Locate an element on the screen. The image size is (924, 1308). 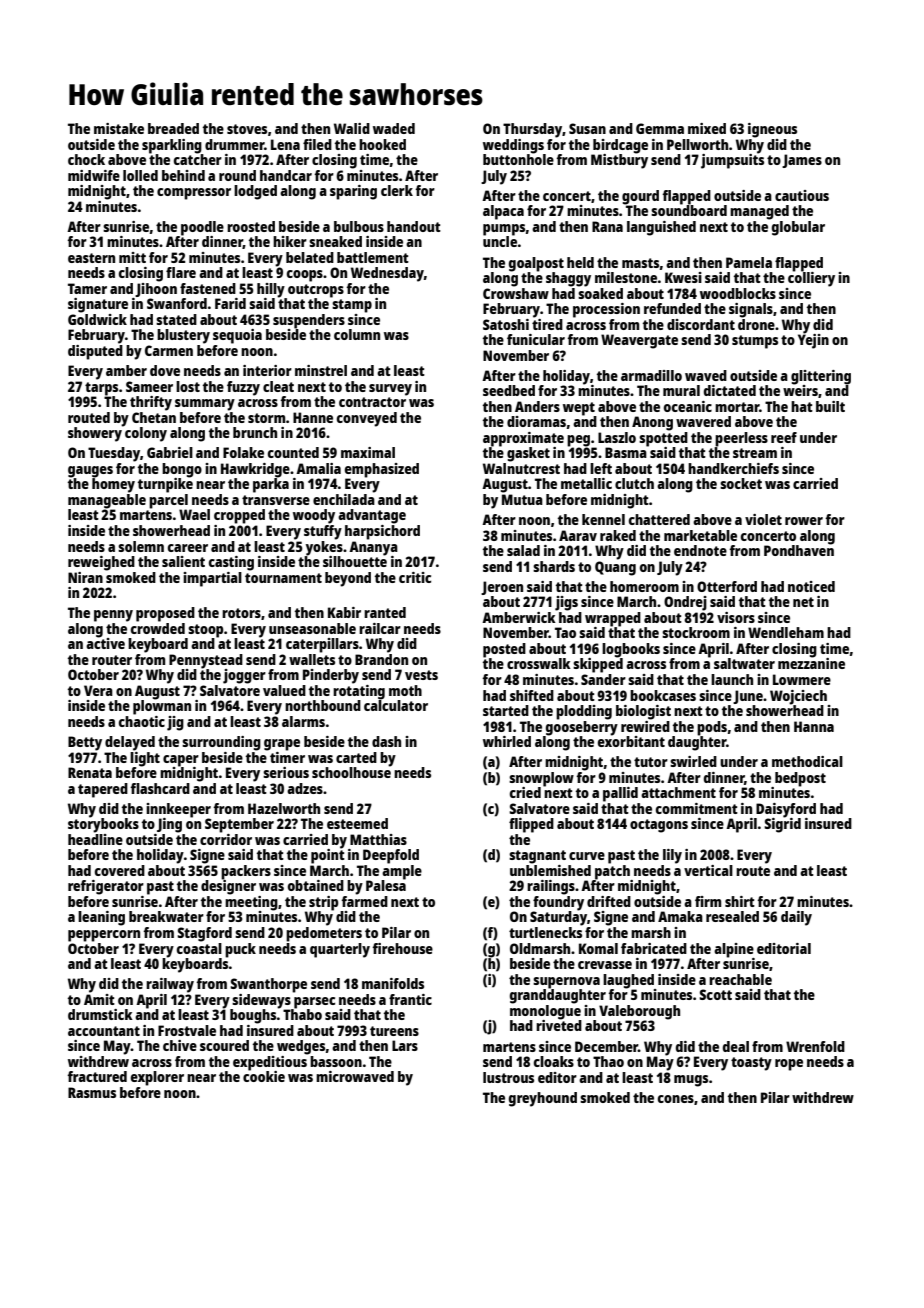
Amit is located at coordinates (99, 999).
